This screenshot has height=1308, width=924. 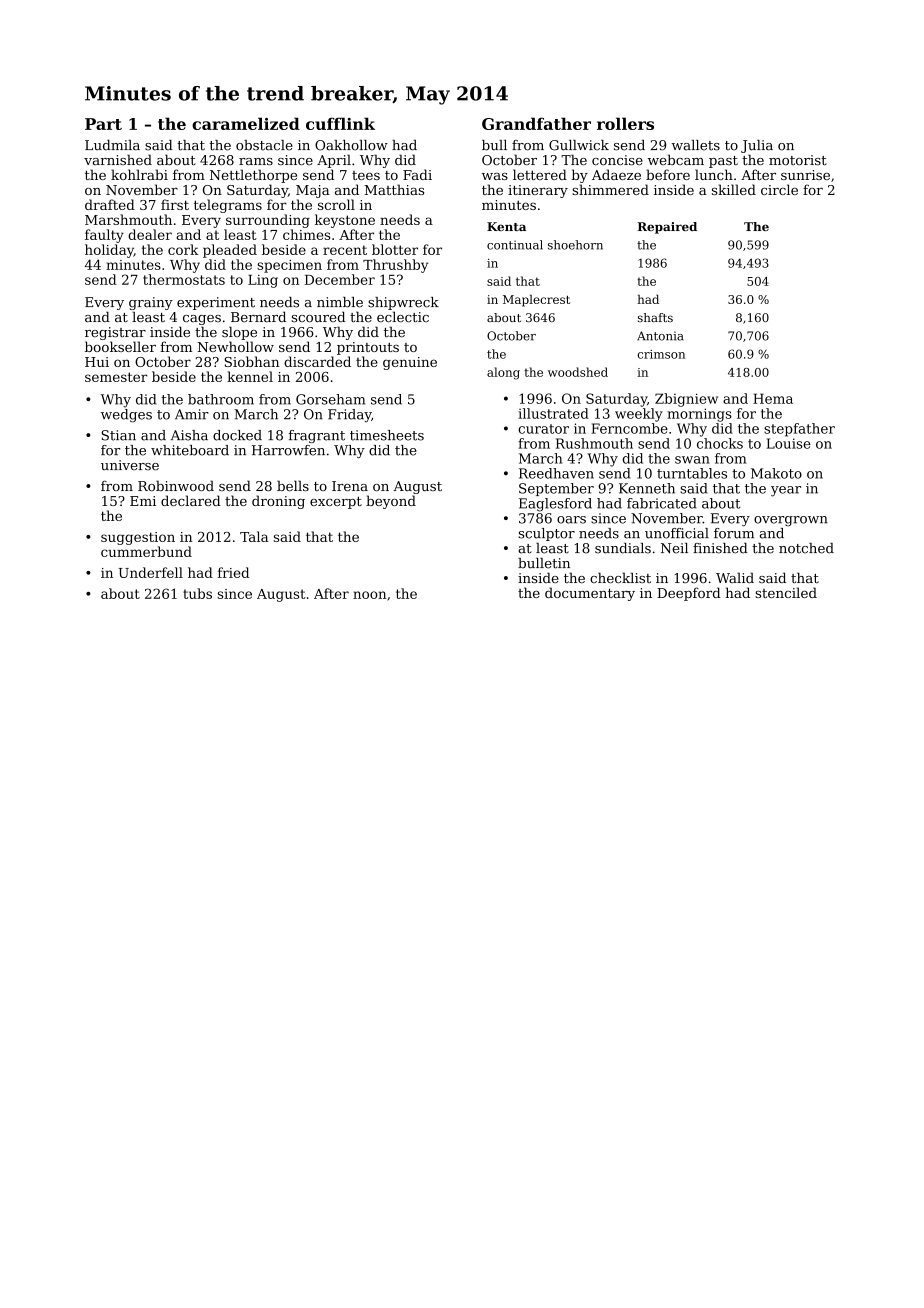 What do you see at coordinates (368, 348) in the screenshot?
I see `printouts` at bounding box center [368, 348].
